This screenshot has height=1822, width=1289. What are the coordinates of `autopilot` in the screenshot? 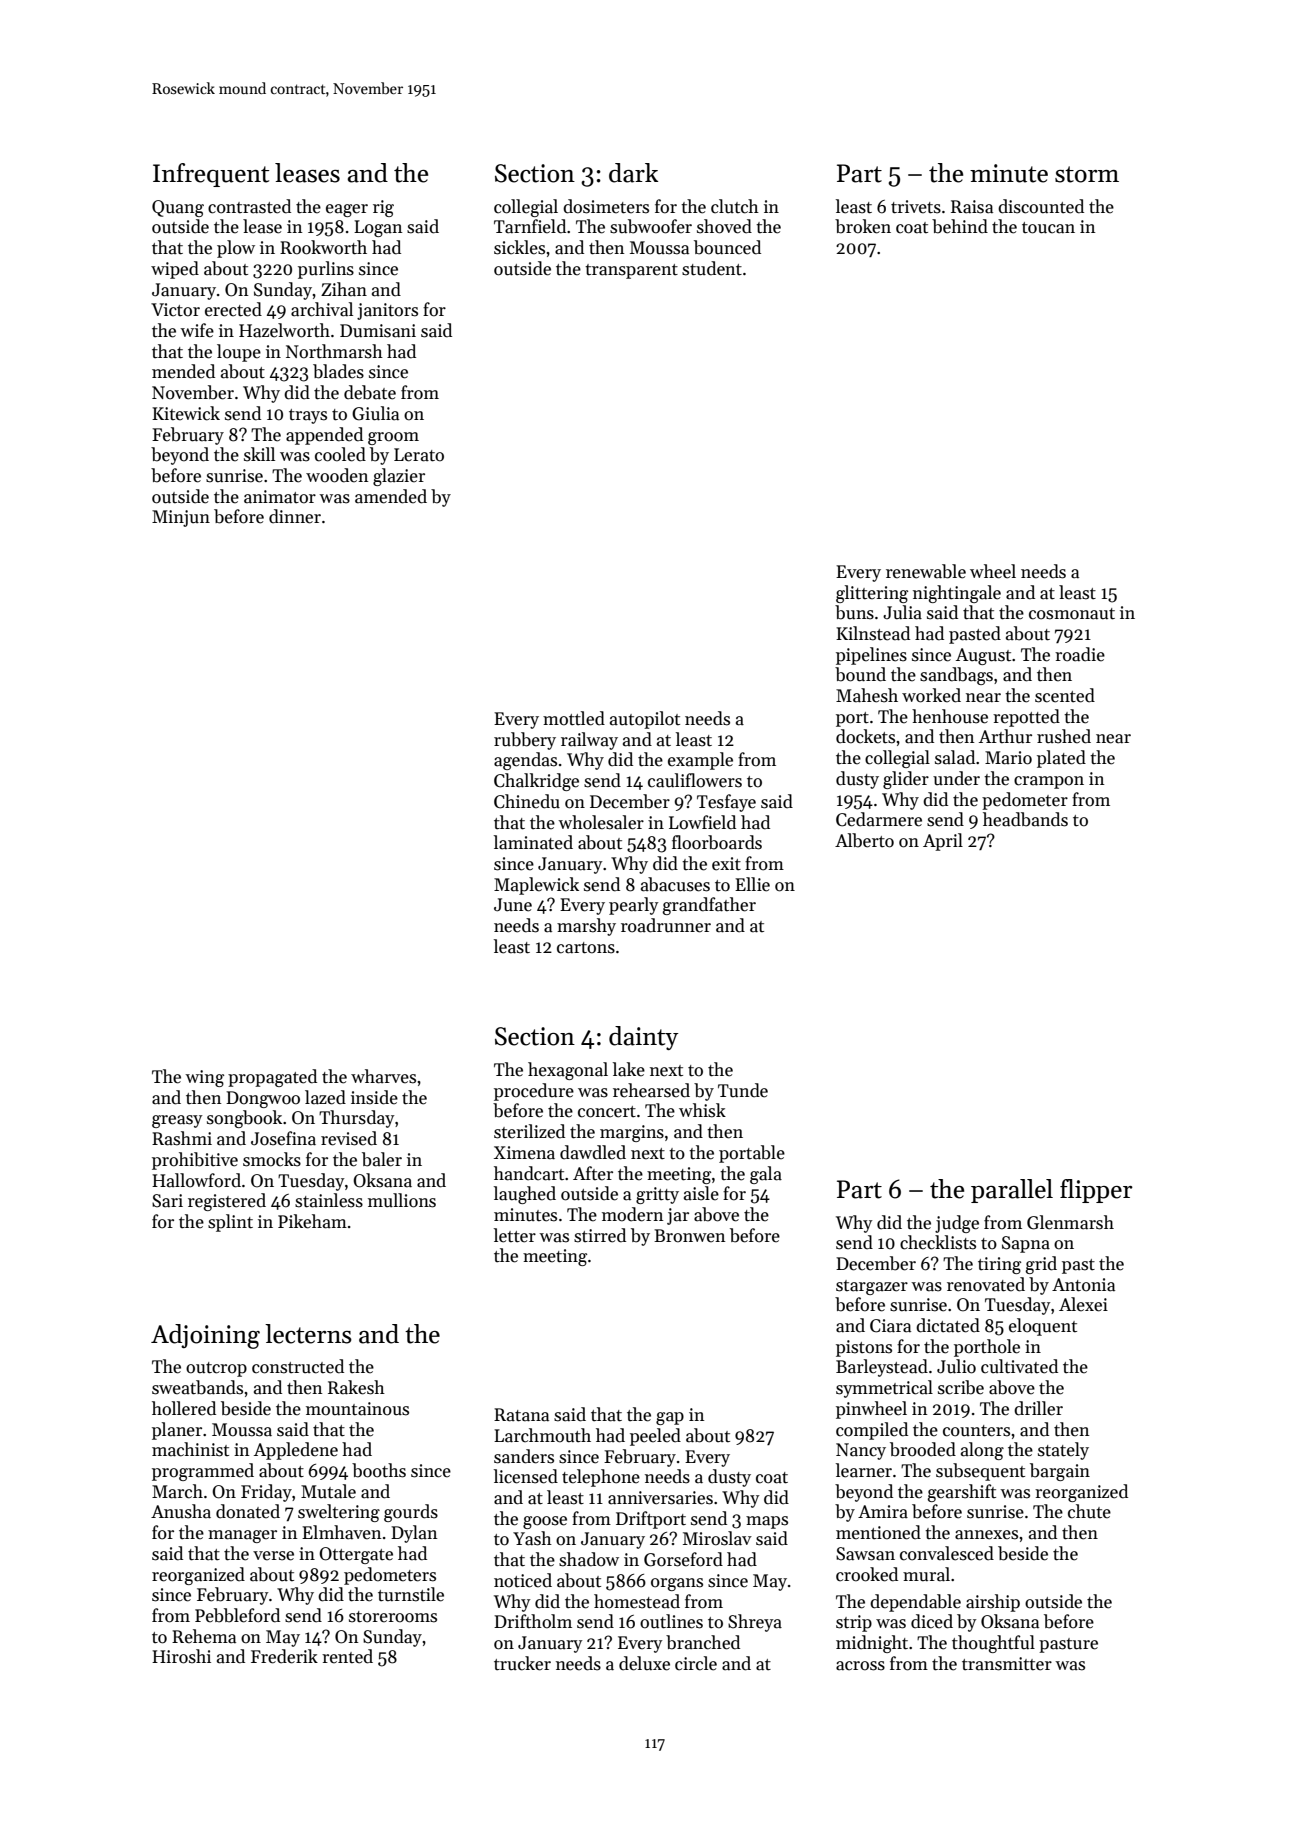 It's located at (645, 720).
